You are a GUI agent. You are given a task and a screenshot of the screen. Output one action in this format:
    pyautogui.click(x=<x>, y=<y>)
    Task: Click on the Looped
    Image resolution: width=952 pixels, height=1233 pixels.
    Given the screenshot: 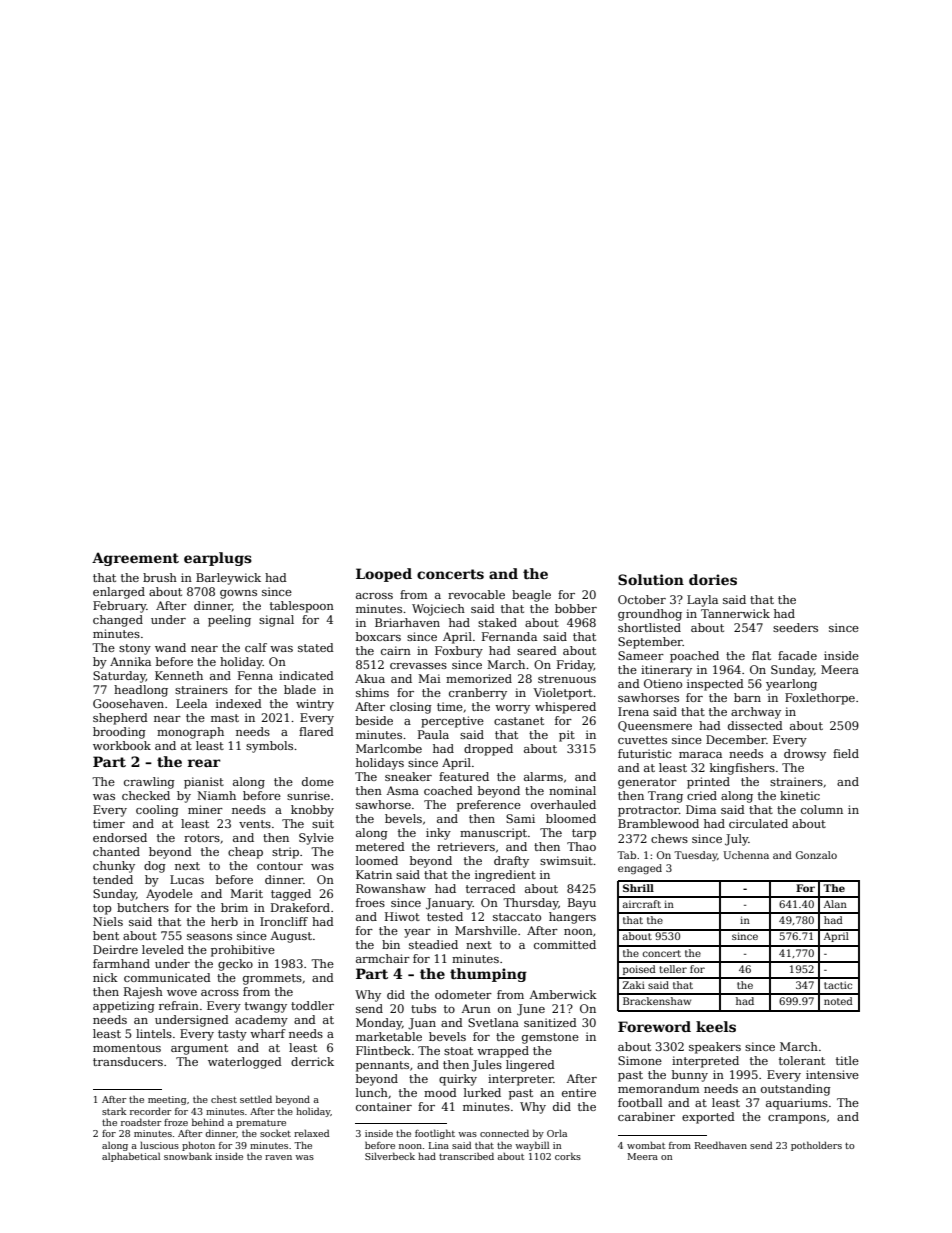 What is the action you would take?
    pyautogui.click(x=384, y=575)
